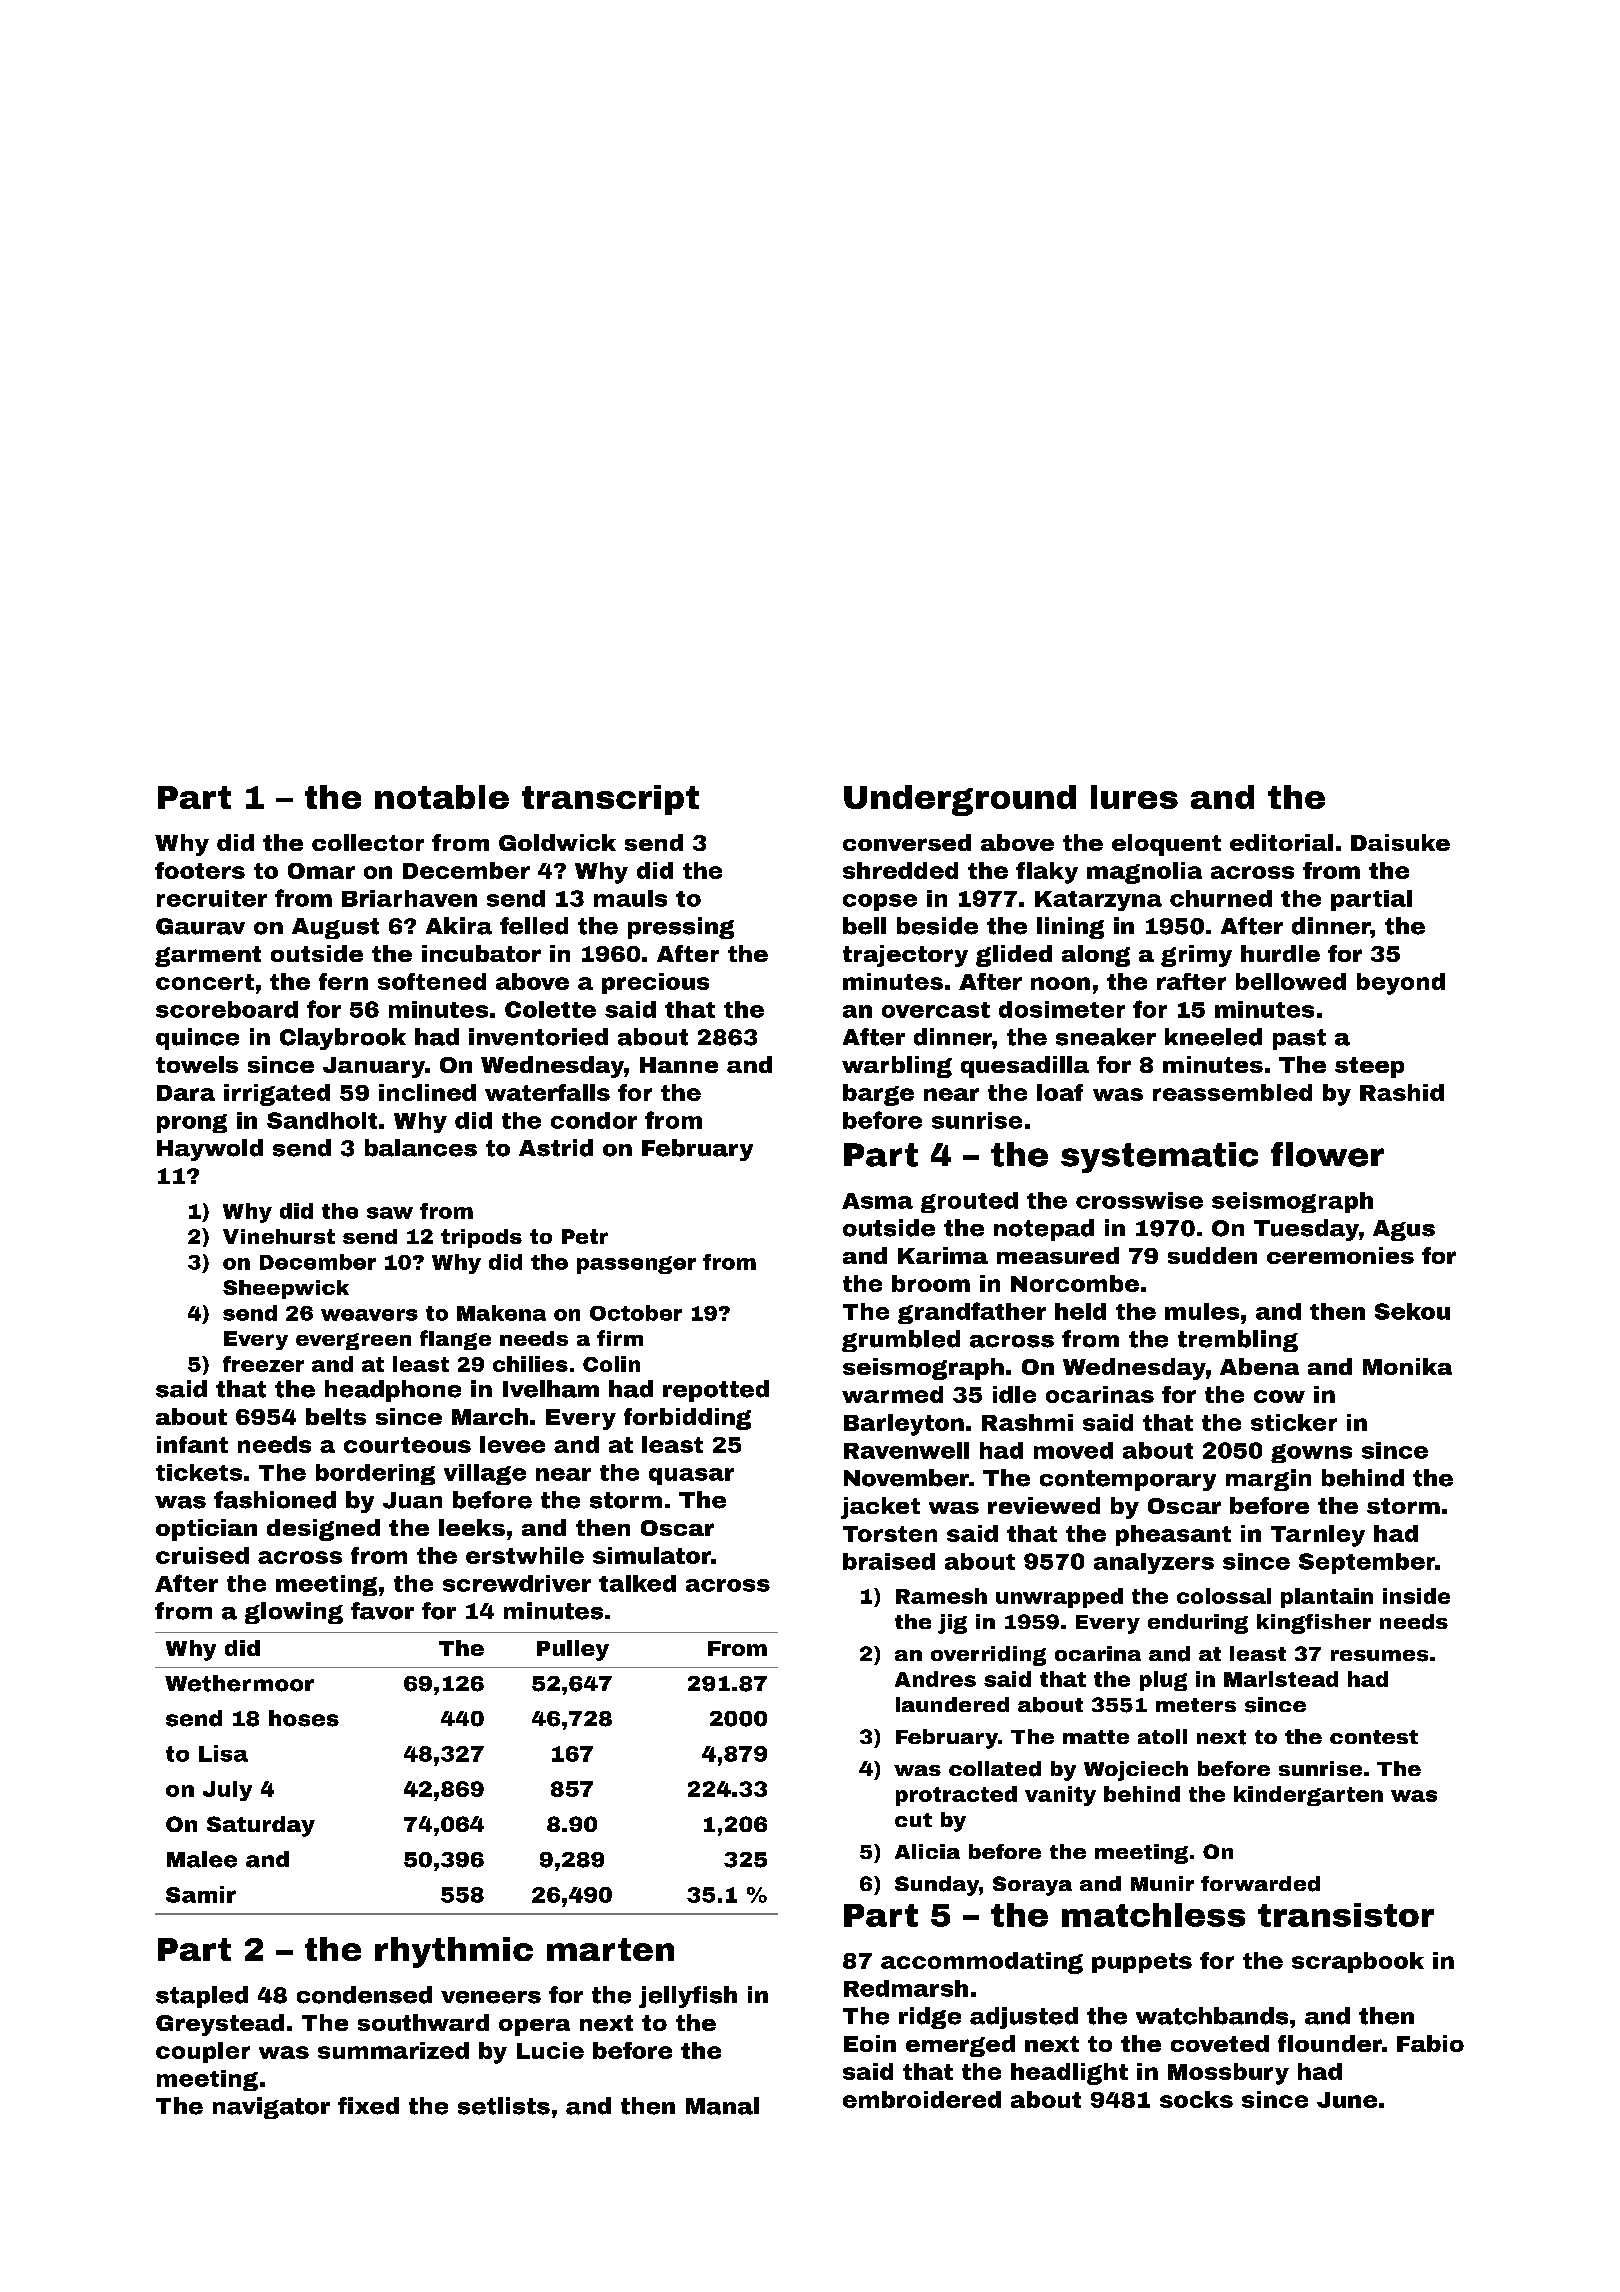 This screenshot has height=2292, width=1620. What do you see at coordinates (1401, 984) in the screenshot?
I see `beyond` at bounding box center [1401, 984].
